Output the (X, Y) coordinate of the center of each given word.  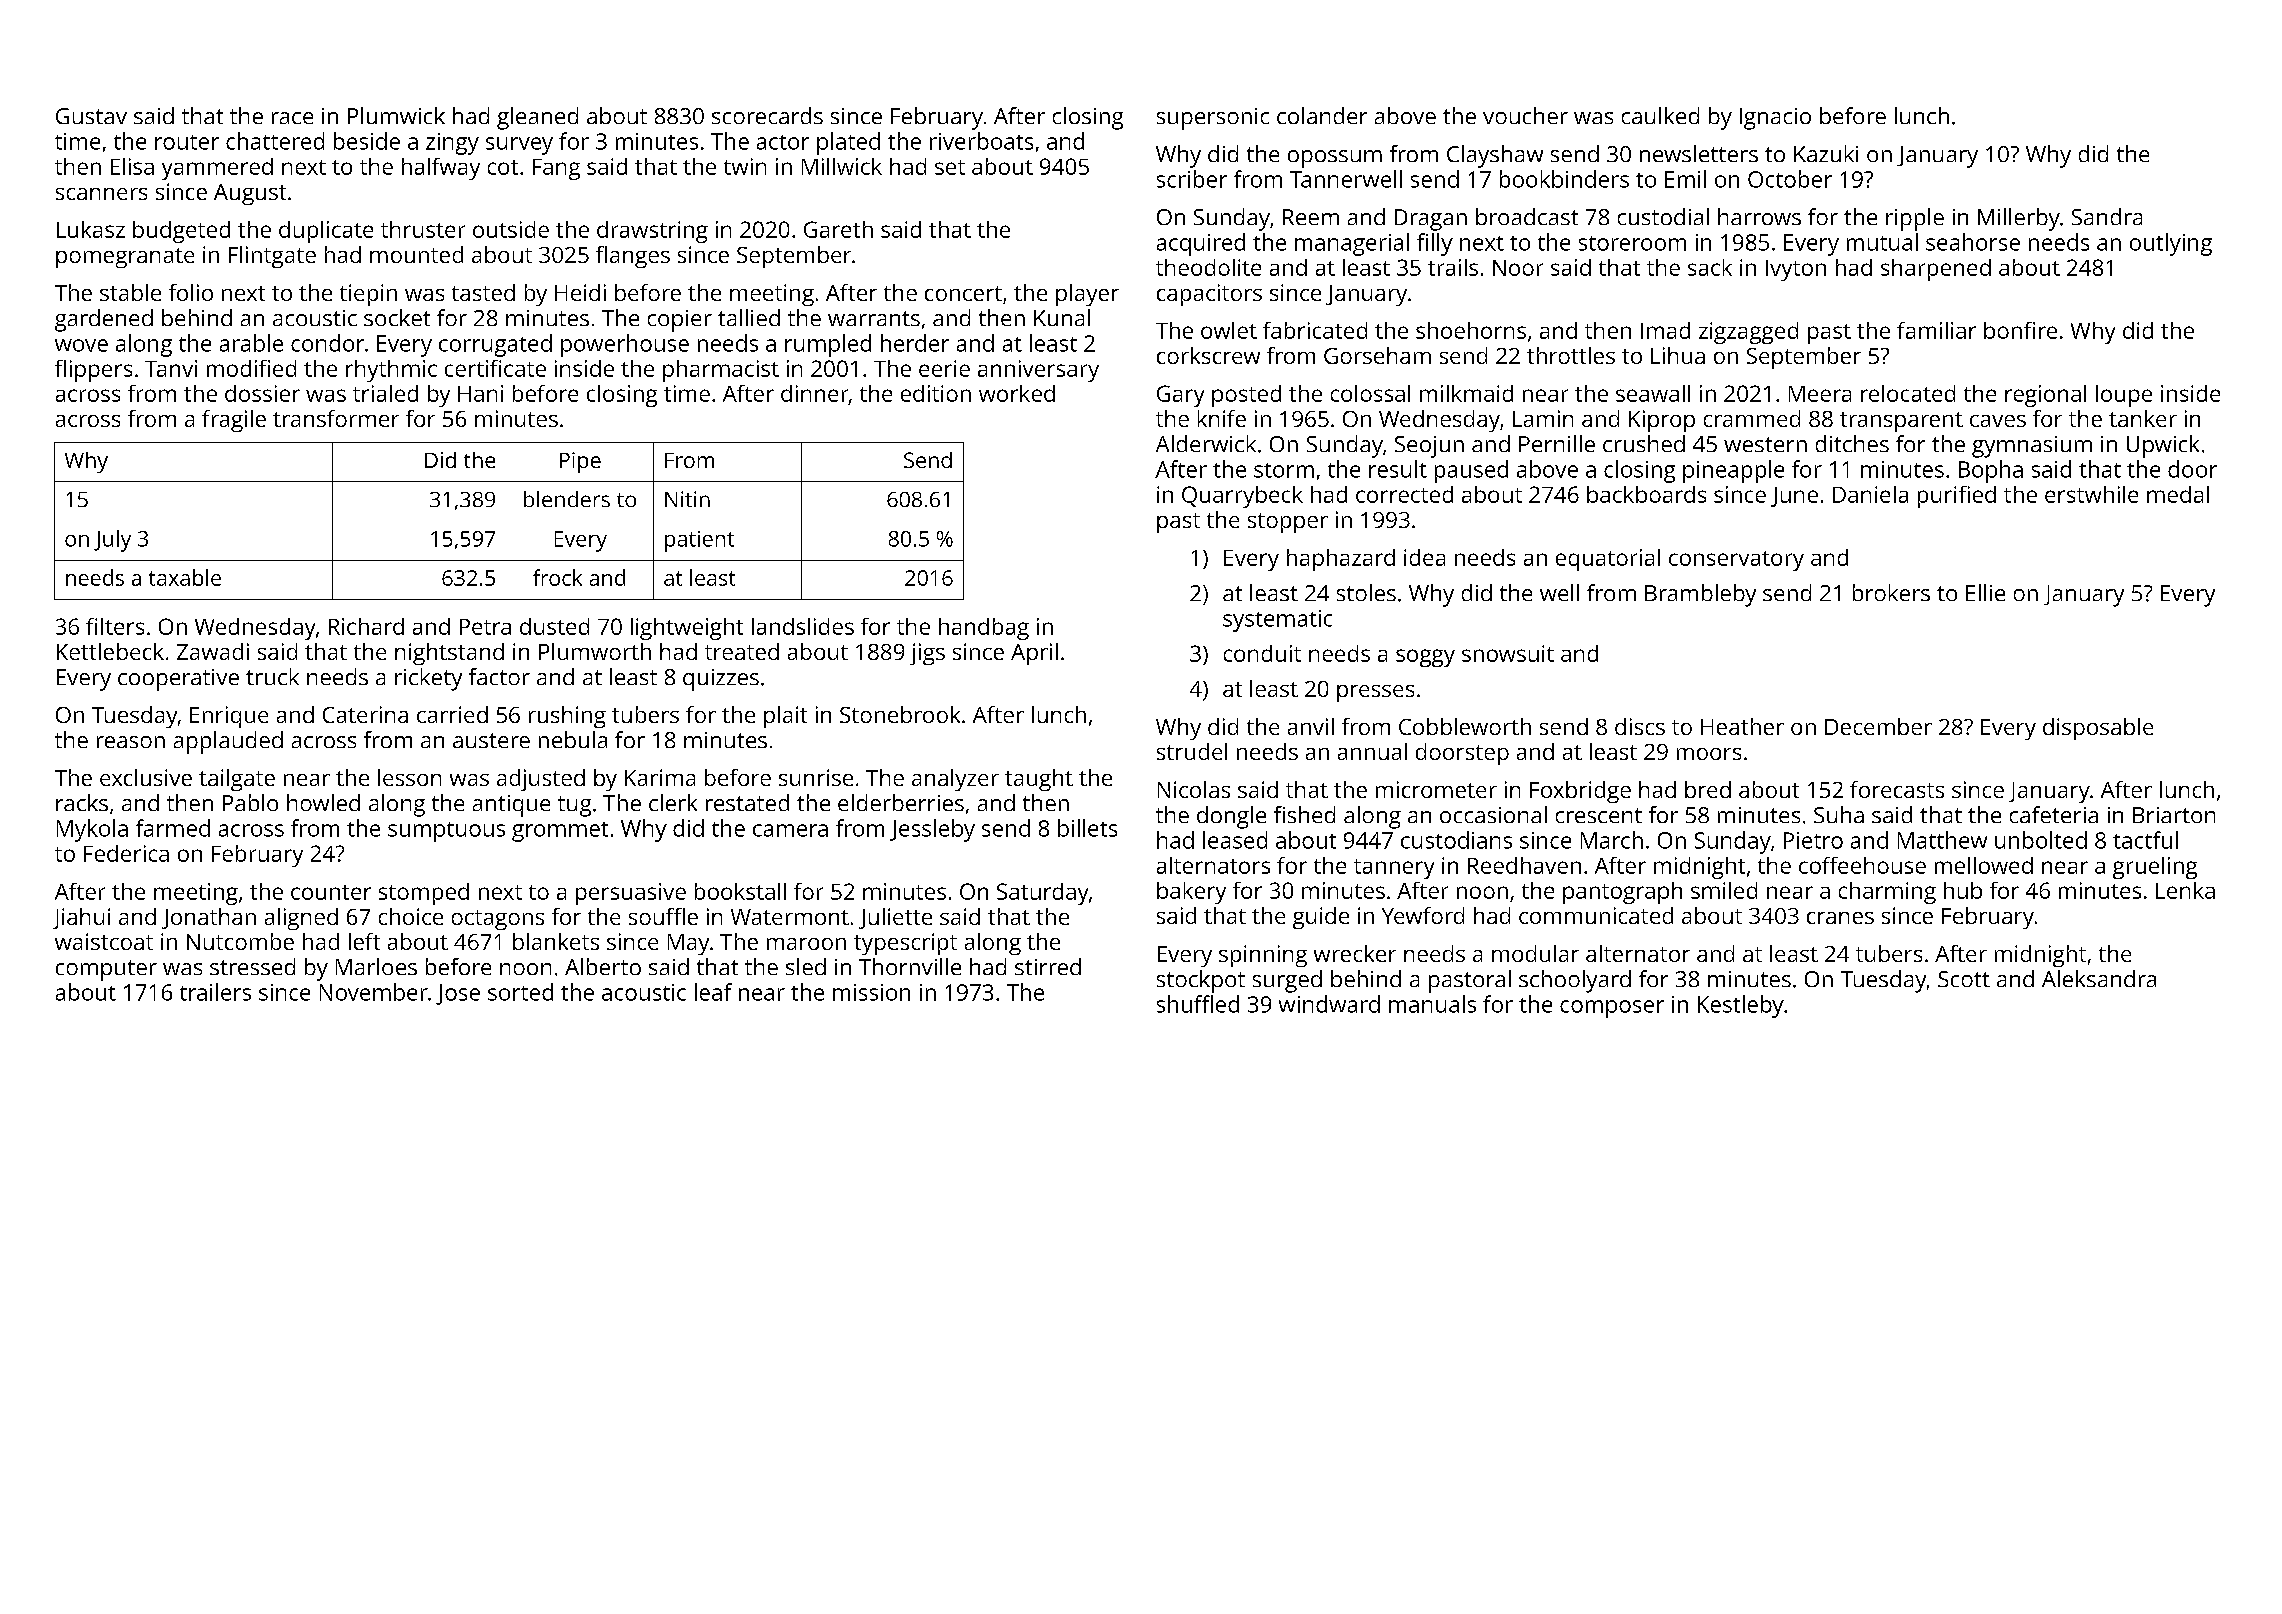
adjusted (541, 780)
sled (806, 966)
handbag (984, 629)
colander (1322, 115)
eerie (944, 368)
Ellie (1985, 592)
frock (557, 577)
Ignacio (1775, 119)
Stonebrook (900, 714)
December (1878, 726)
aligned (301, 919)
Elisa (132, 166)
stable (130, 292)
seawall (1653, 393)
